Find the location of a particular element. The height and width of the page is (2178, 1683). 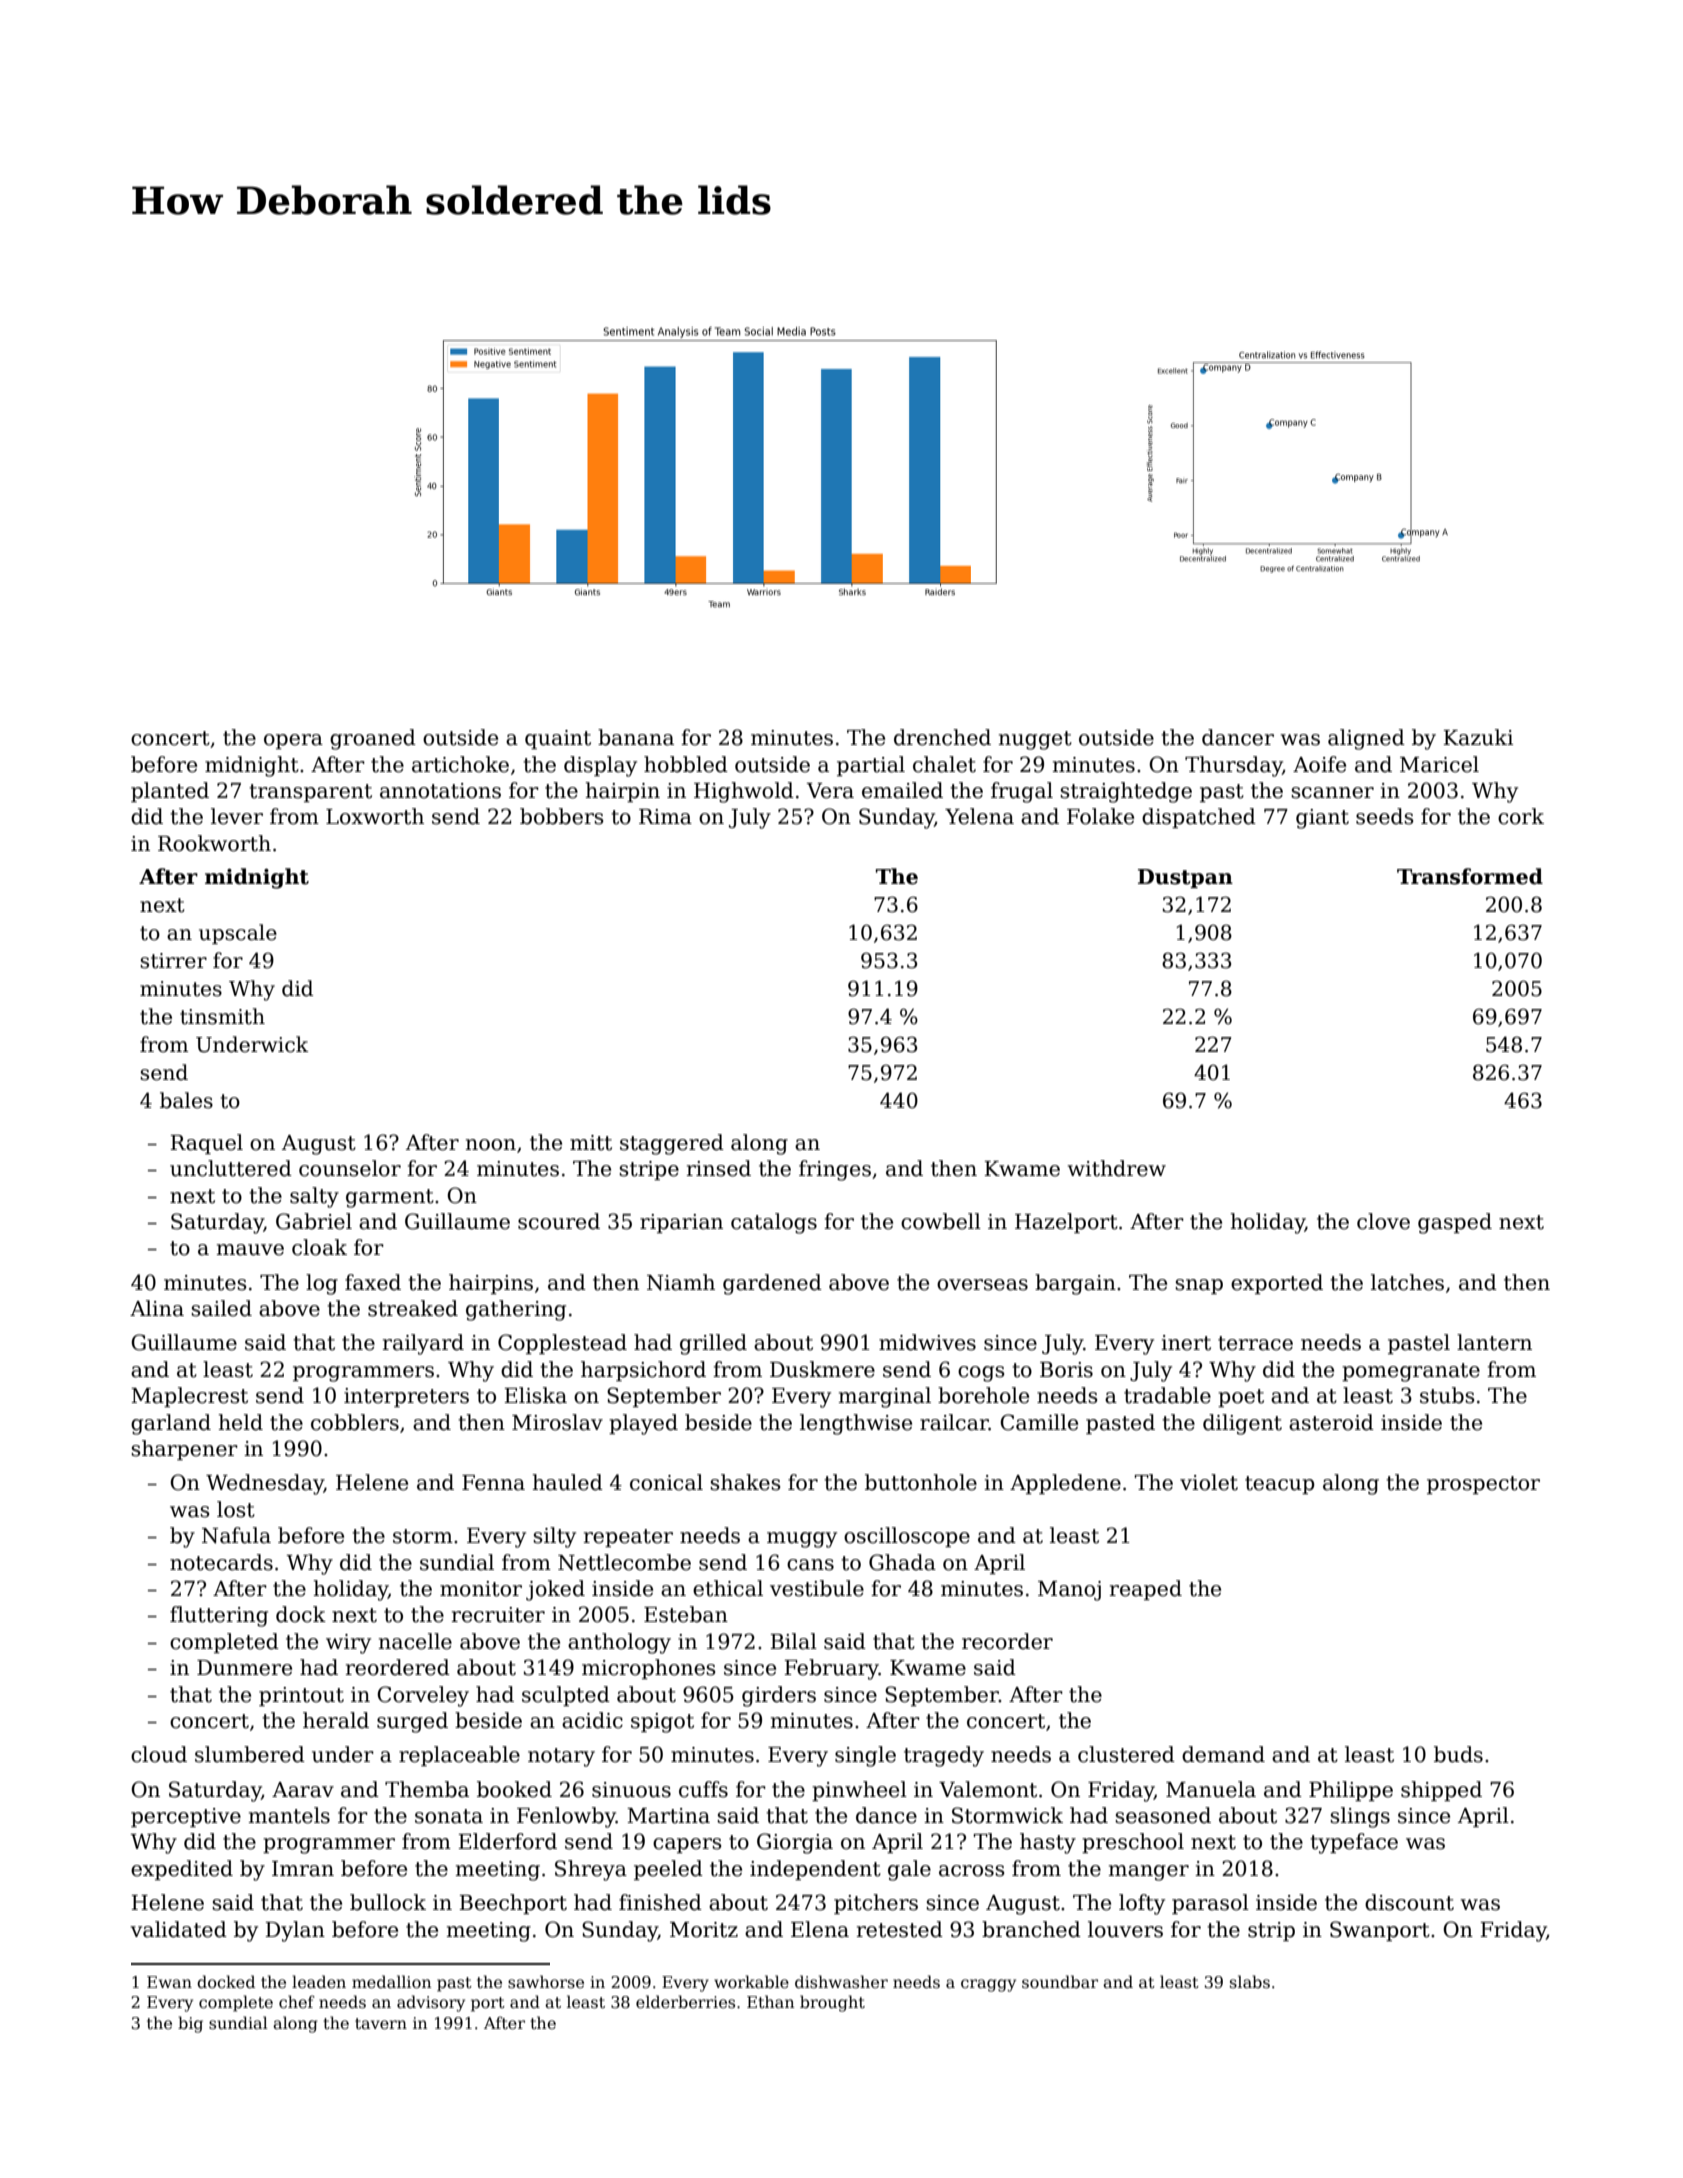

Dunmere is located at coordinates (244, 1668).
